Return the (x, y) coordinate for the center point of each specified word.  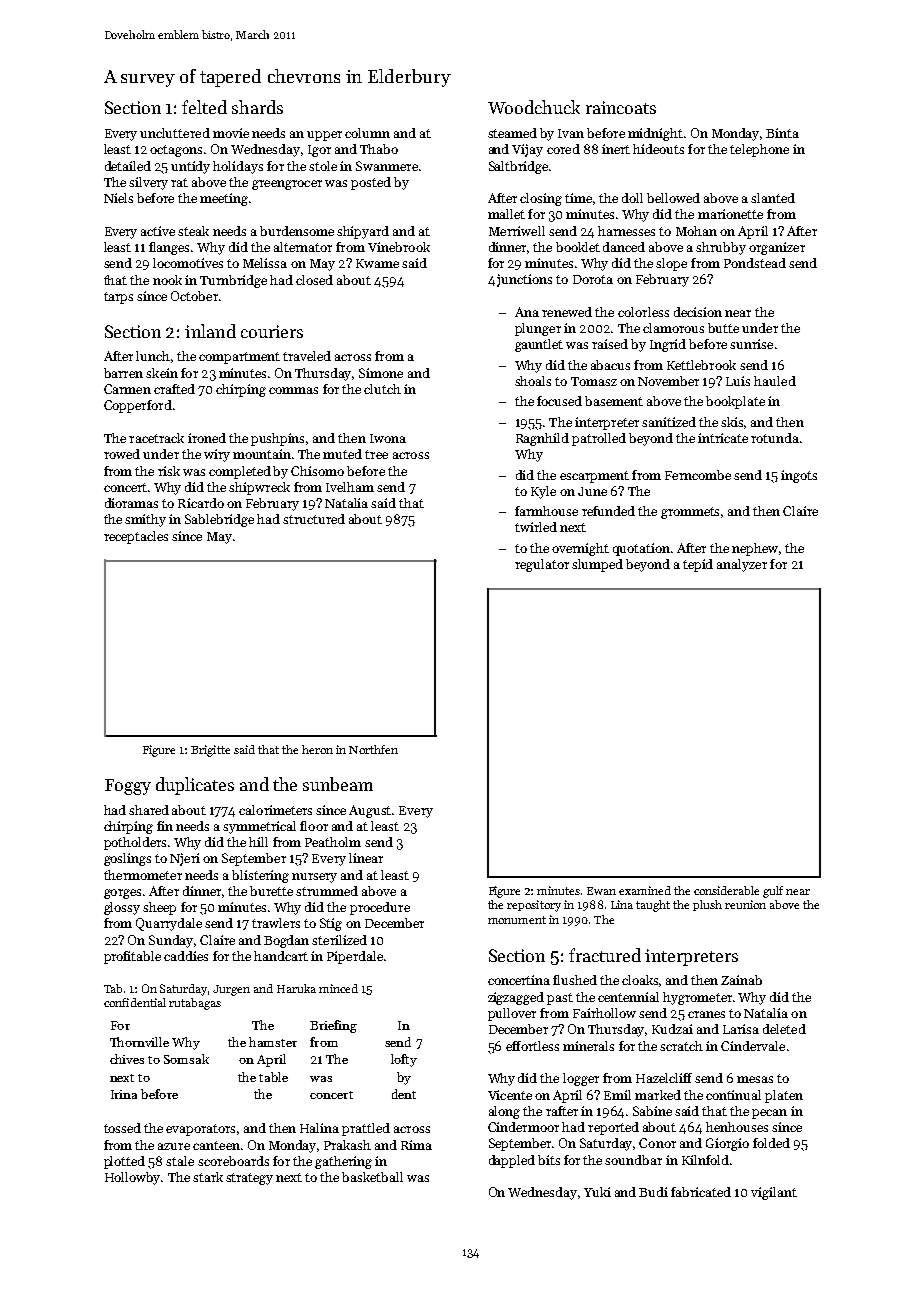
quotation (641, 549)
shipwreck (259, 488)
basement (614, 401)
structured (314, 519)
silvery (148, 183)
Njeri (185, 859)
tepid (698, 565)
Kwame (377, 263)
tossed (122, 1128)
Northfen (373, 749)
